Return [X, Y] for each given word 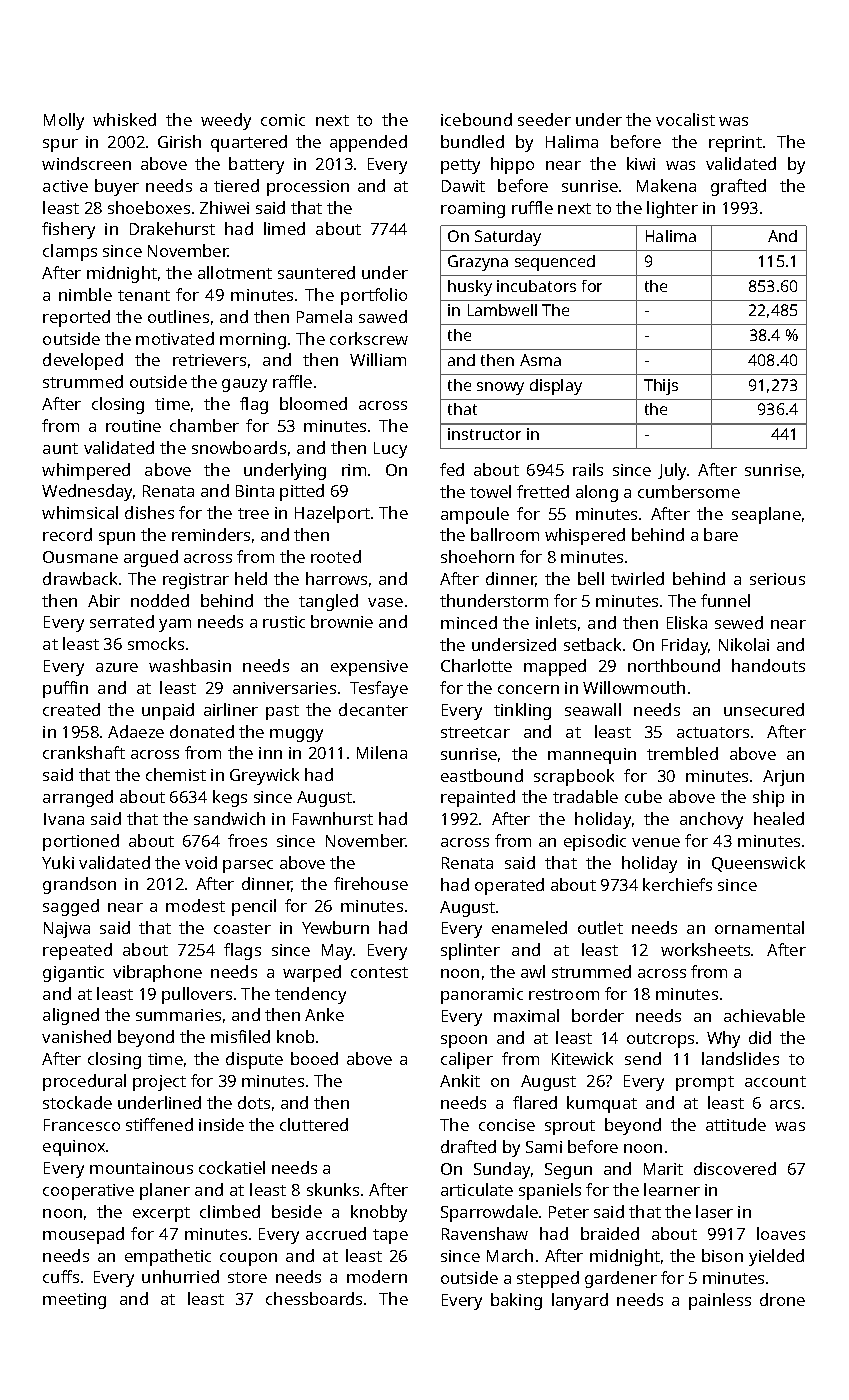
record [67, 534]
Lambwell [502, 310]
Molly [64, 121]
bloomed [313, 403]
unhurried [180, 1276]
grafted [738, 187]
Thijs [661, 387]
